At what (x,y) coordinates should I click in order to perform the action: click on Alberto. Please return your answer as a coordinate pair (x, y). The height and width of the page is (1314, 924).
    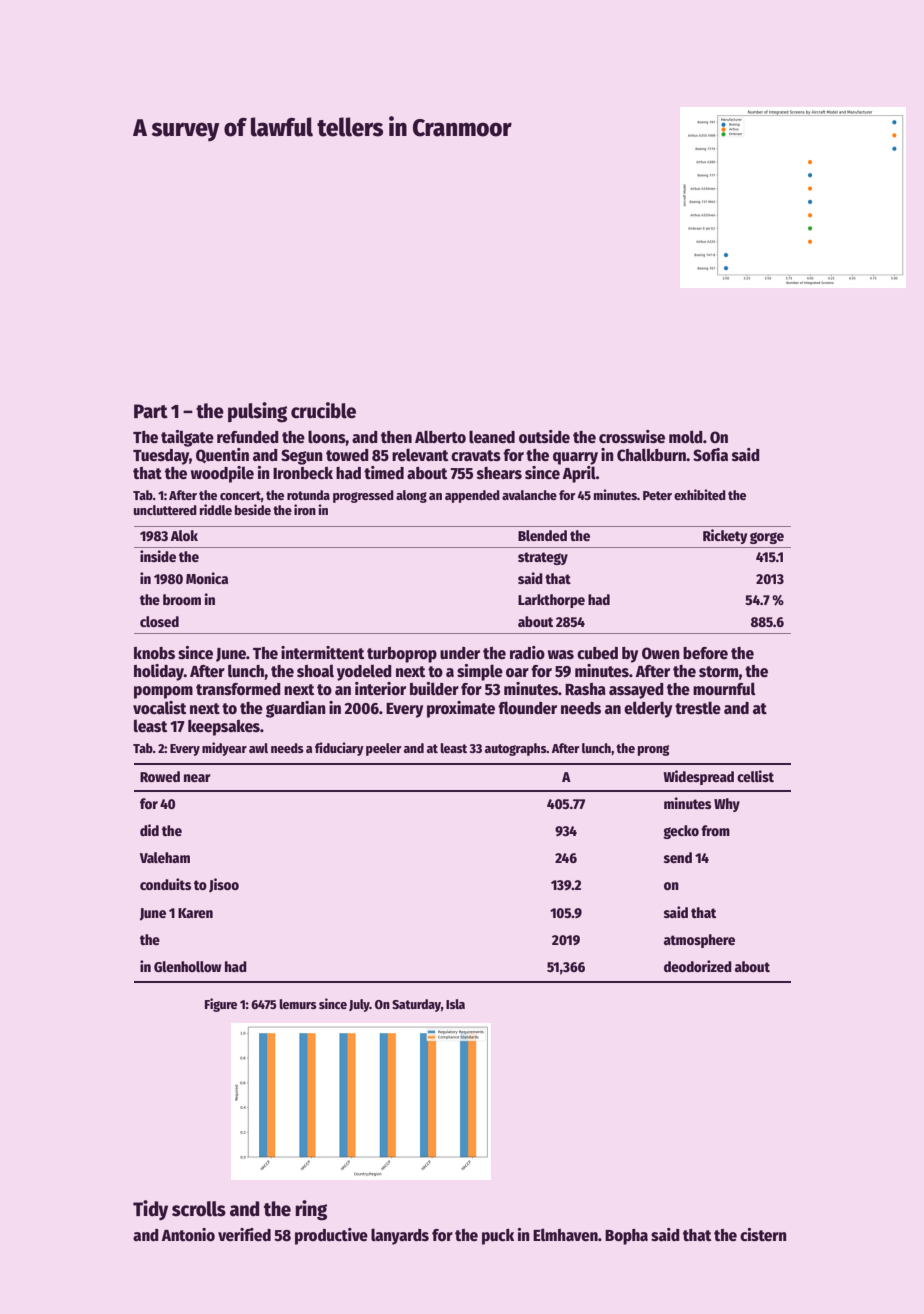
    Looking at the image, I should click on (440, 437).
